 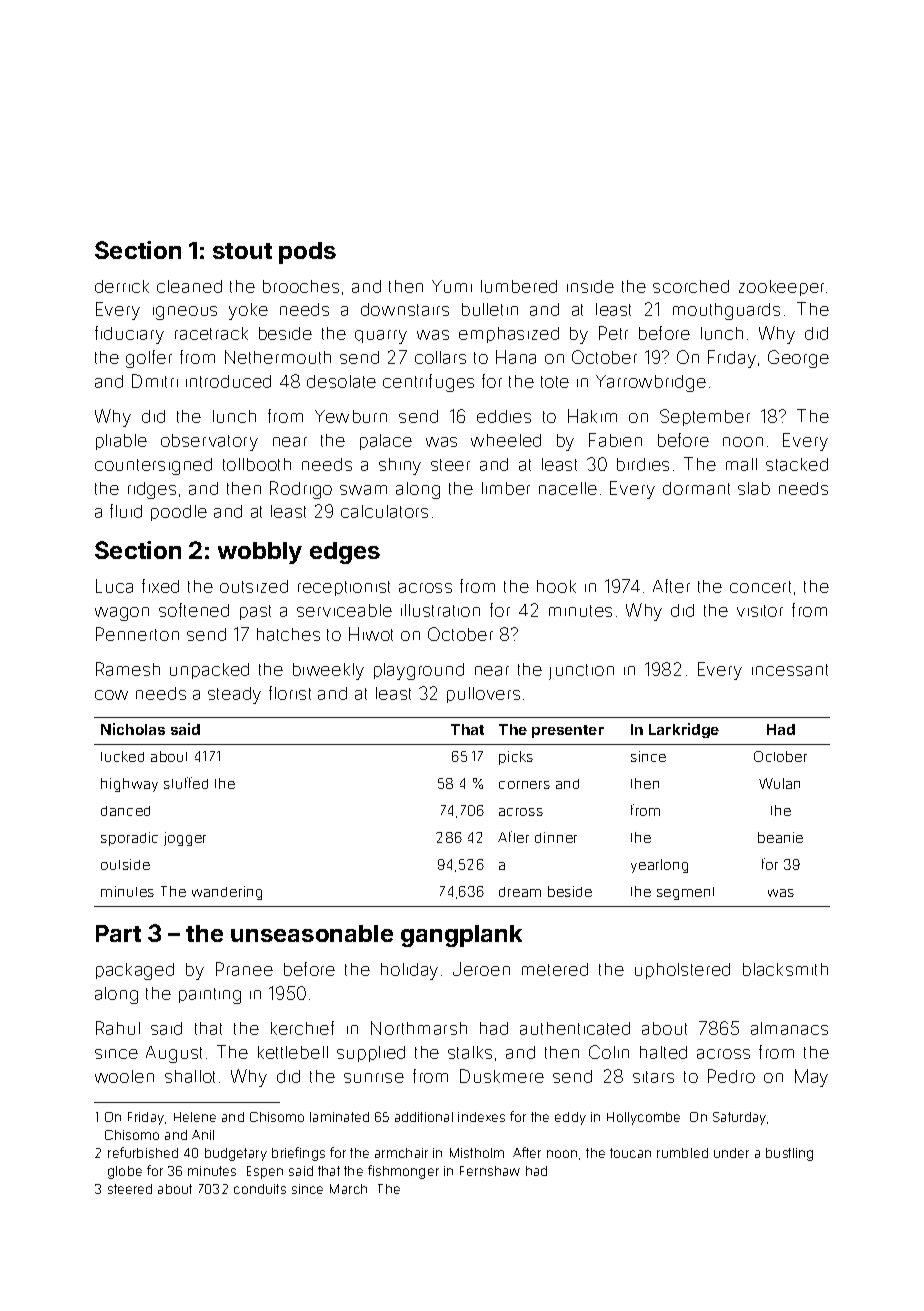 I want to click on Yarrowbridge, so click(x=651, y=383).
